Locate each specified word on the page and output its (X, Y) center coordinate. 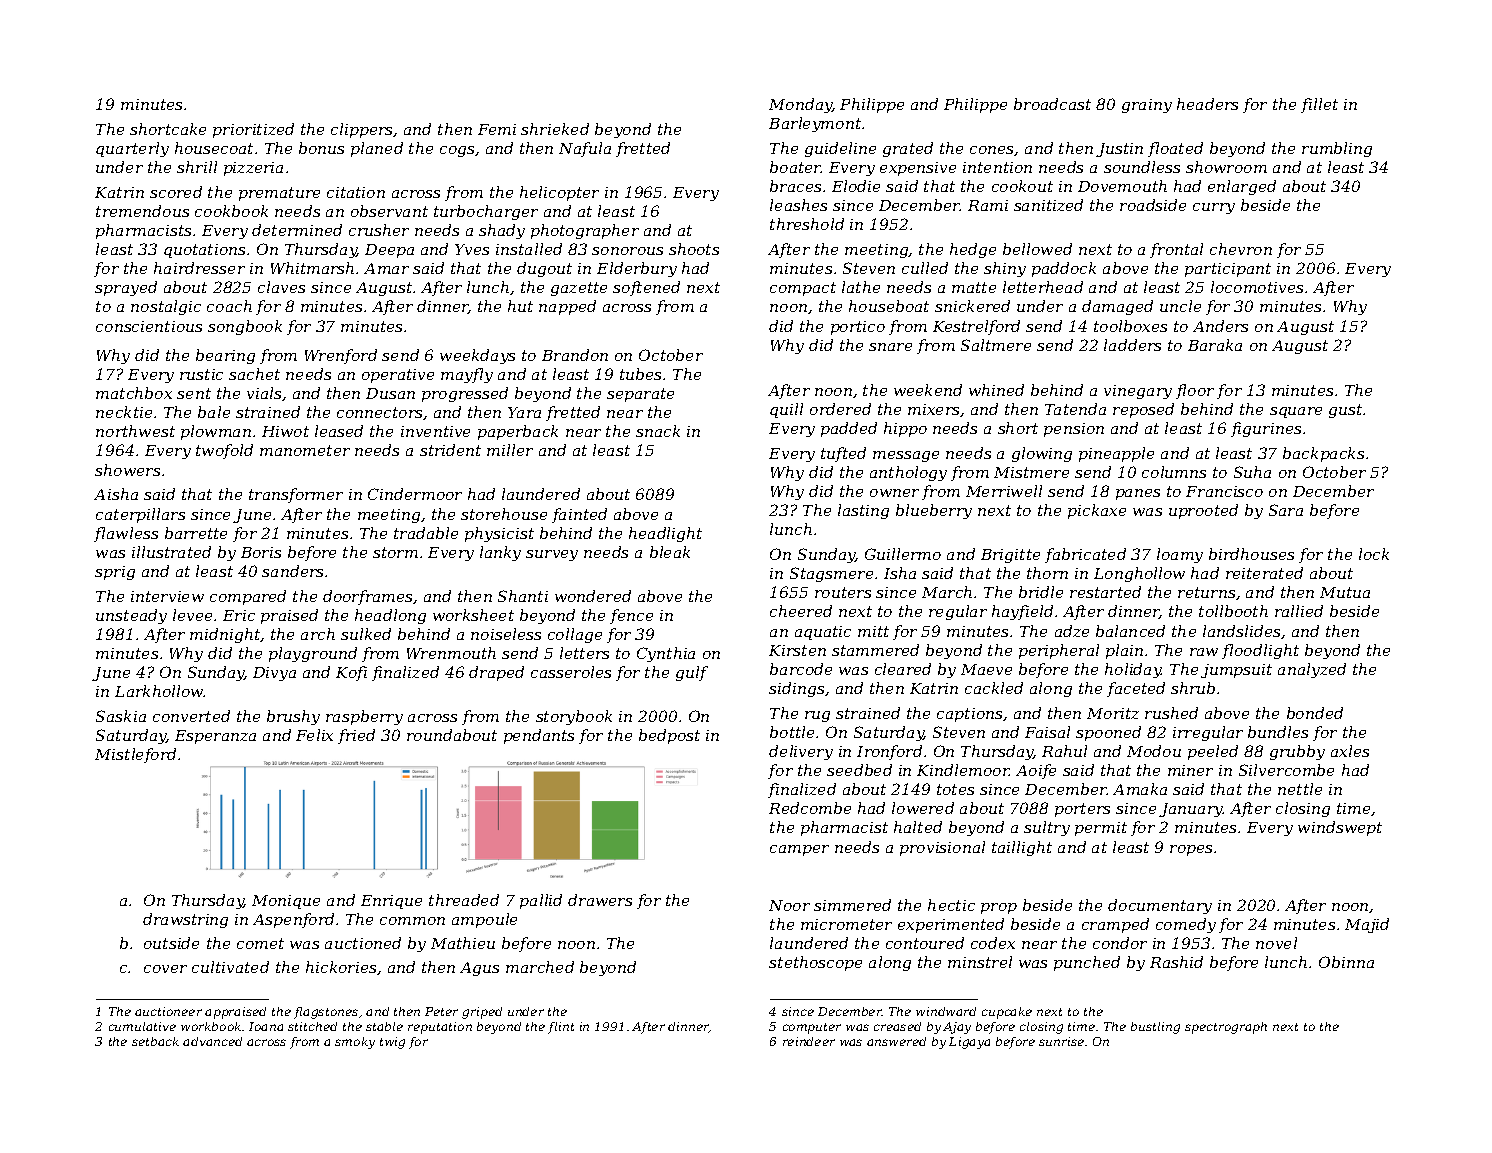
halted (918, 827)
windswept (1340, 828)
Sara (1286, 510)
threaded (464, 900)
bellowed (1037, 249)
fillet (1319, 105)
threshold (807, 224)
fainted (579, 515)
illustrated (171, 552)
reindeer (809, 1041)
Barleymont (815, 124)
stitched (312, 1026)
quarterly (132, 149)
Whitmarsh (312, 268)
